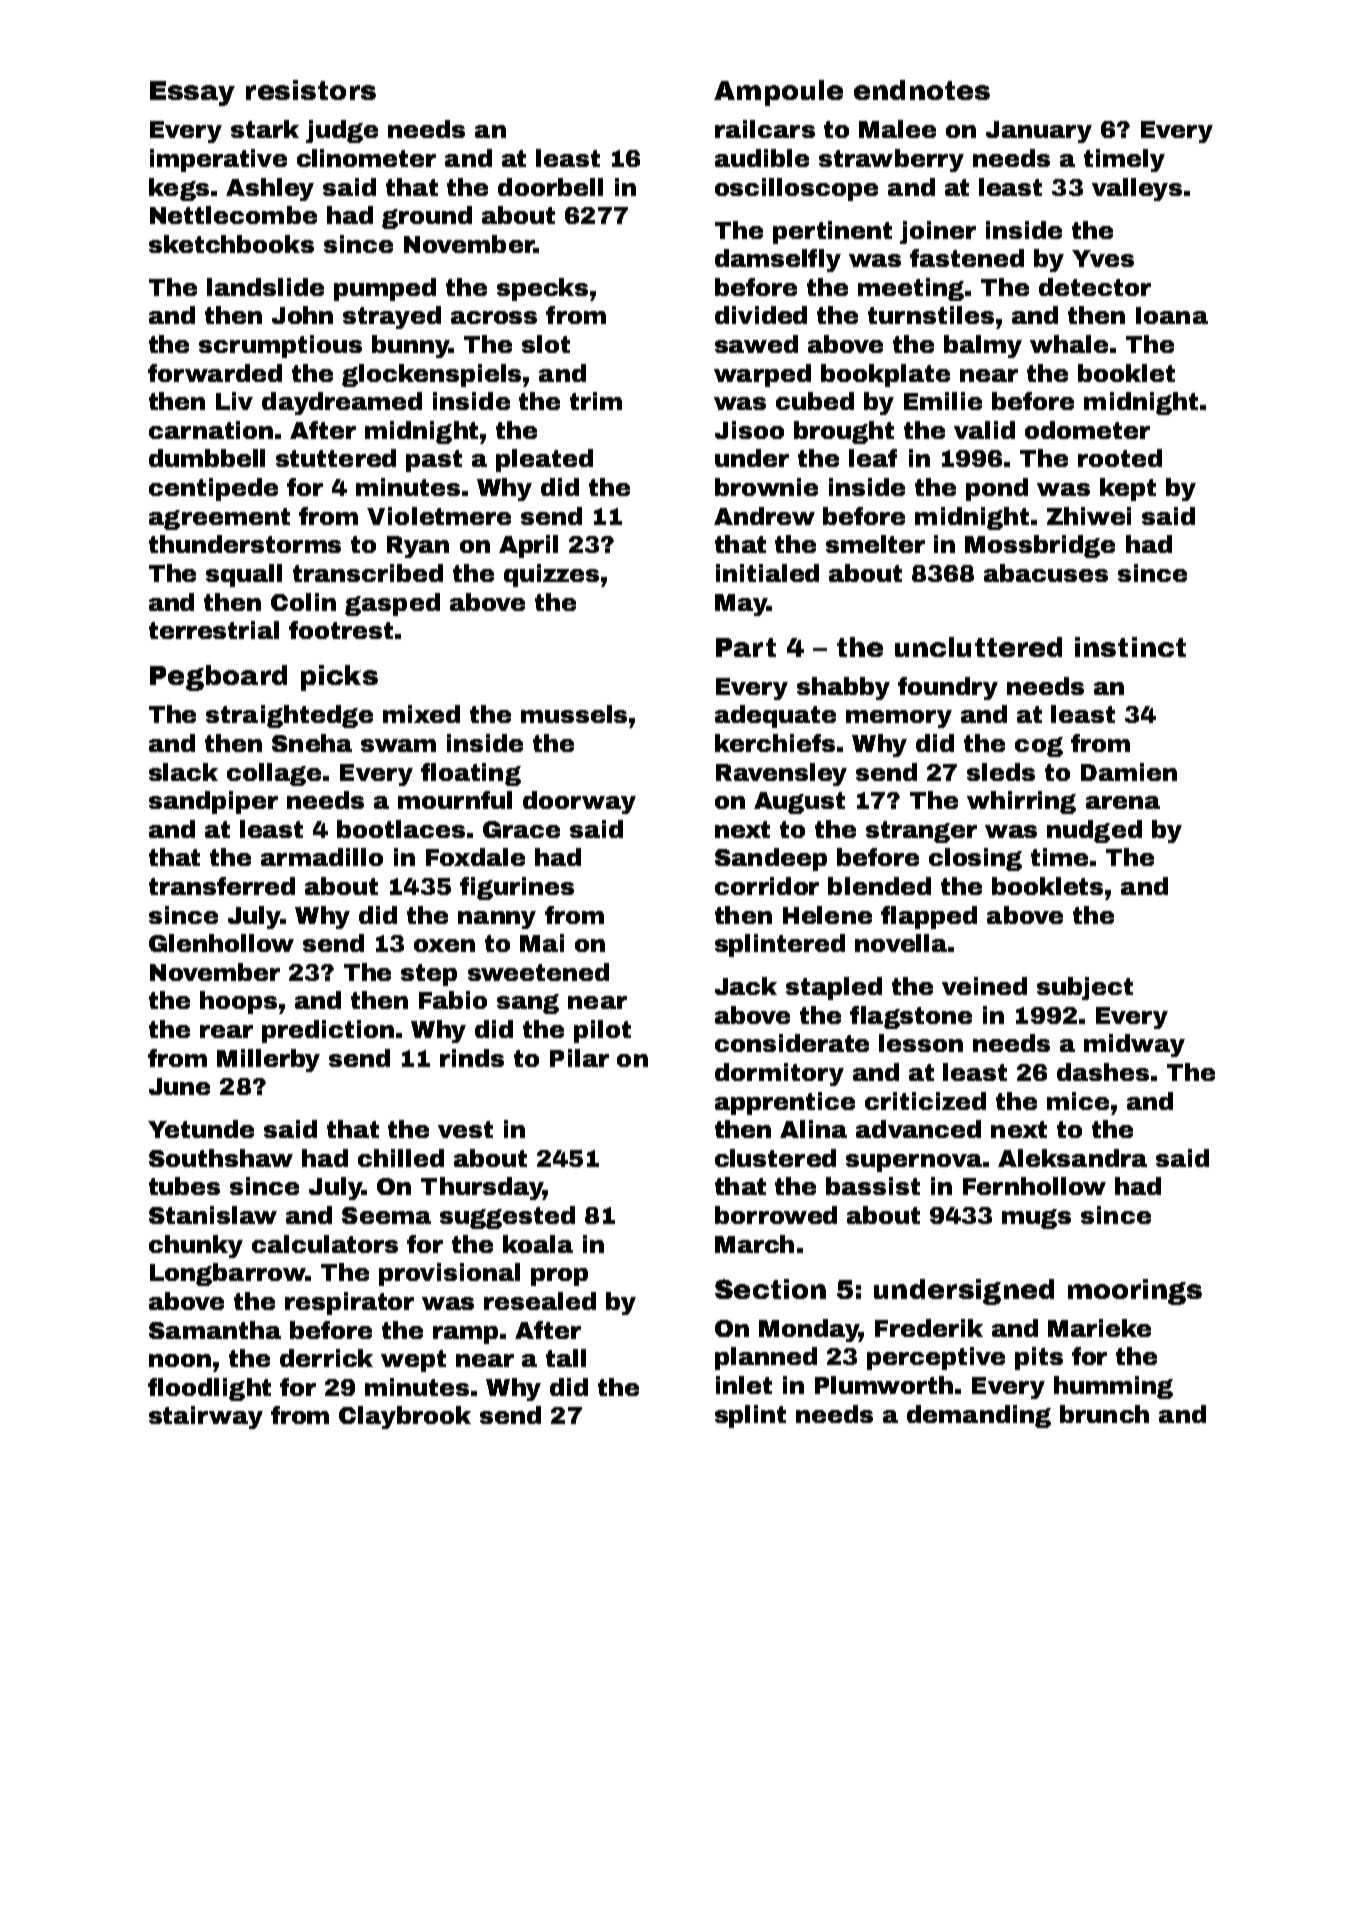 The image size is (1364, 1928). Describe the element at coordinates (827, 915) in the screenshot. I see `Helene` at that location.
